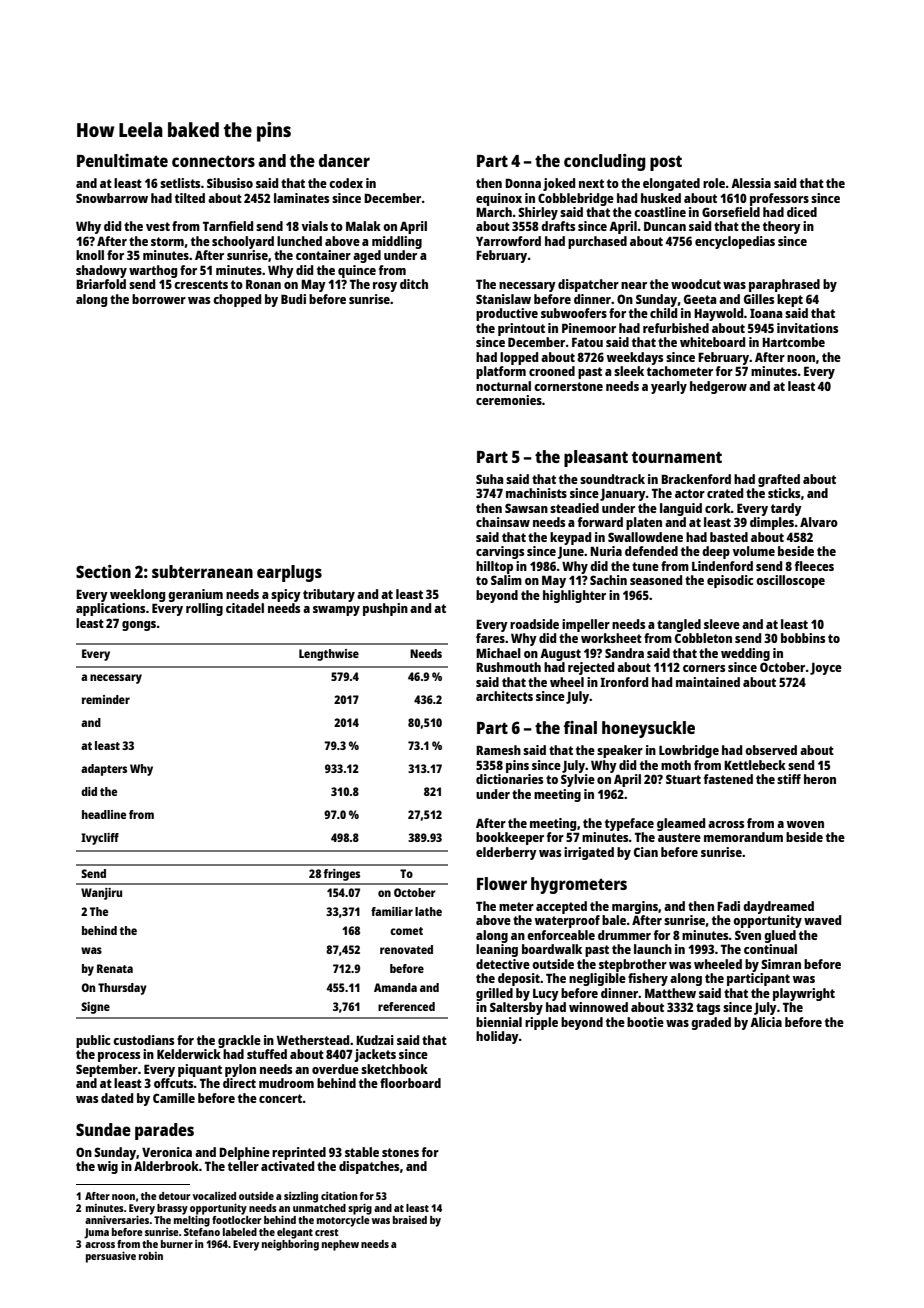 This image has width=924, height=1308. I want to click on codex, so click(346, 183).
